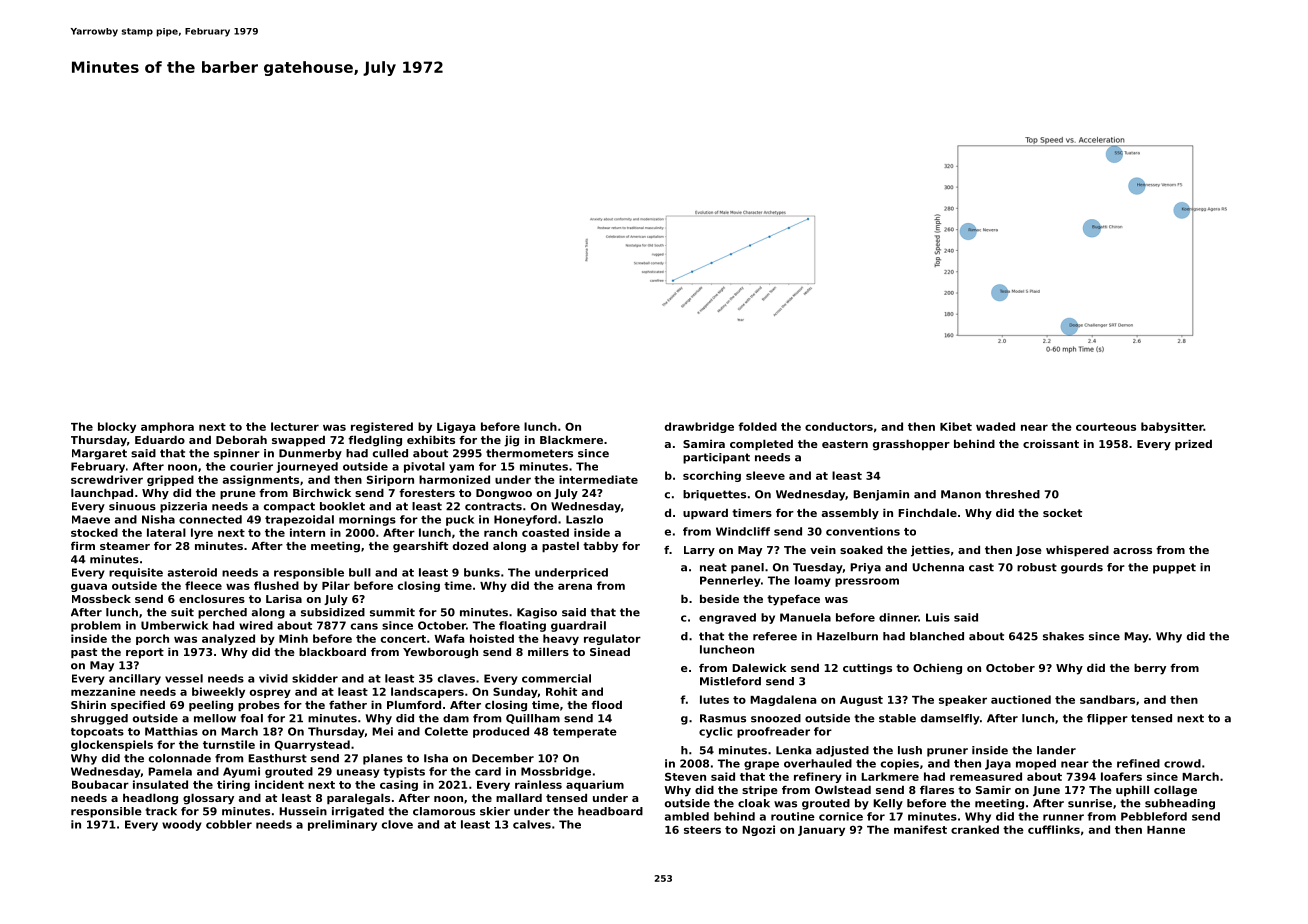  I want to click on berry, so click(1150, 669).
